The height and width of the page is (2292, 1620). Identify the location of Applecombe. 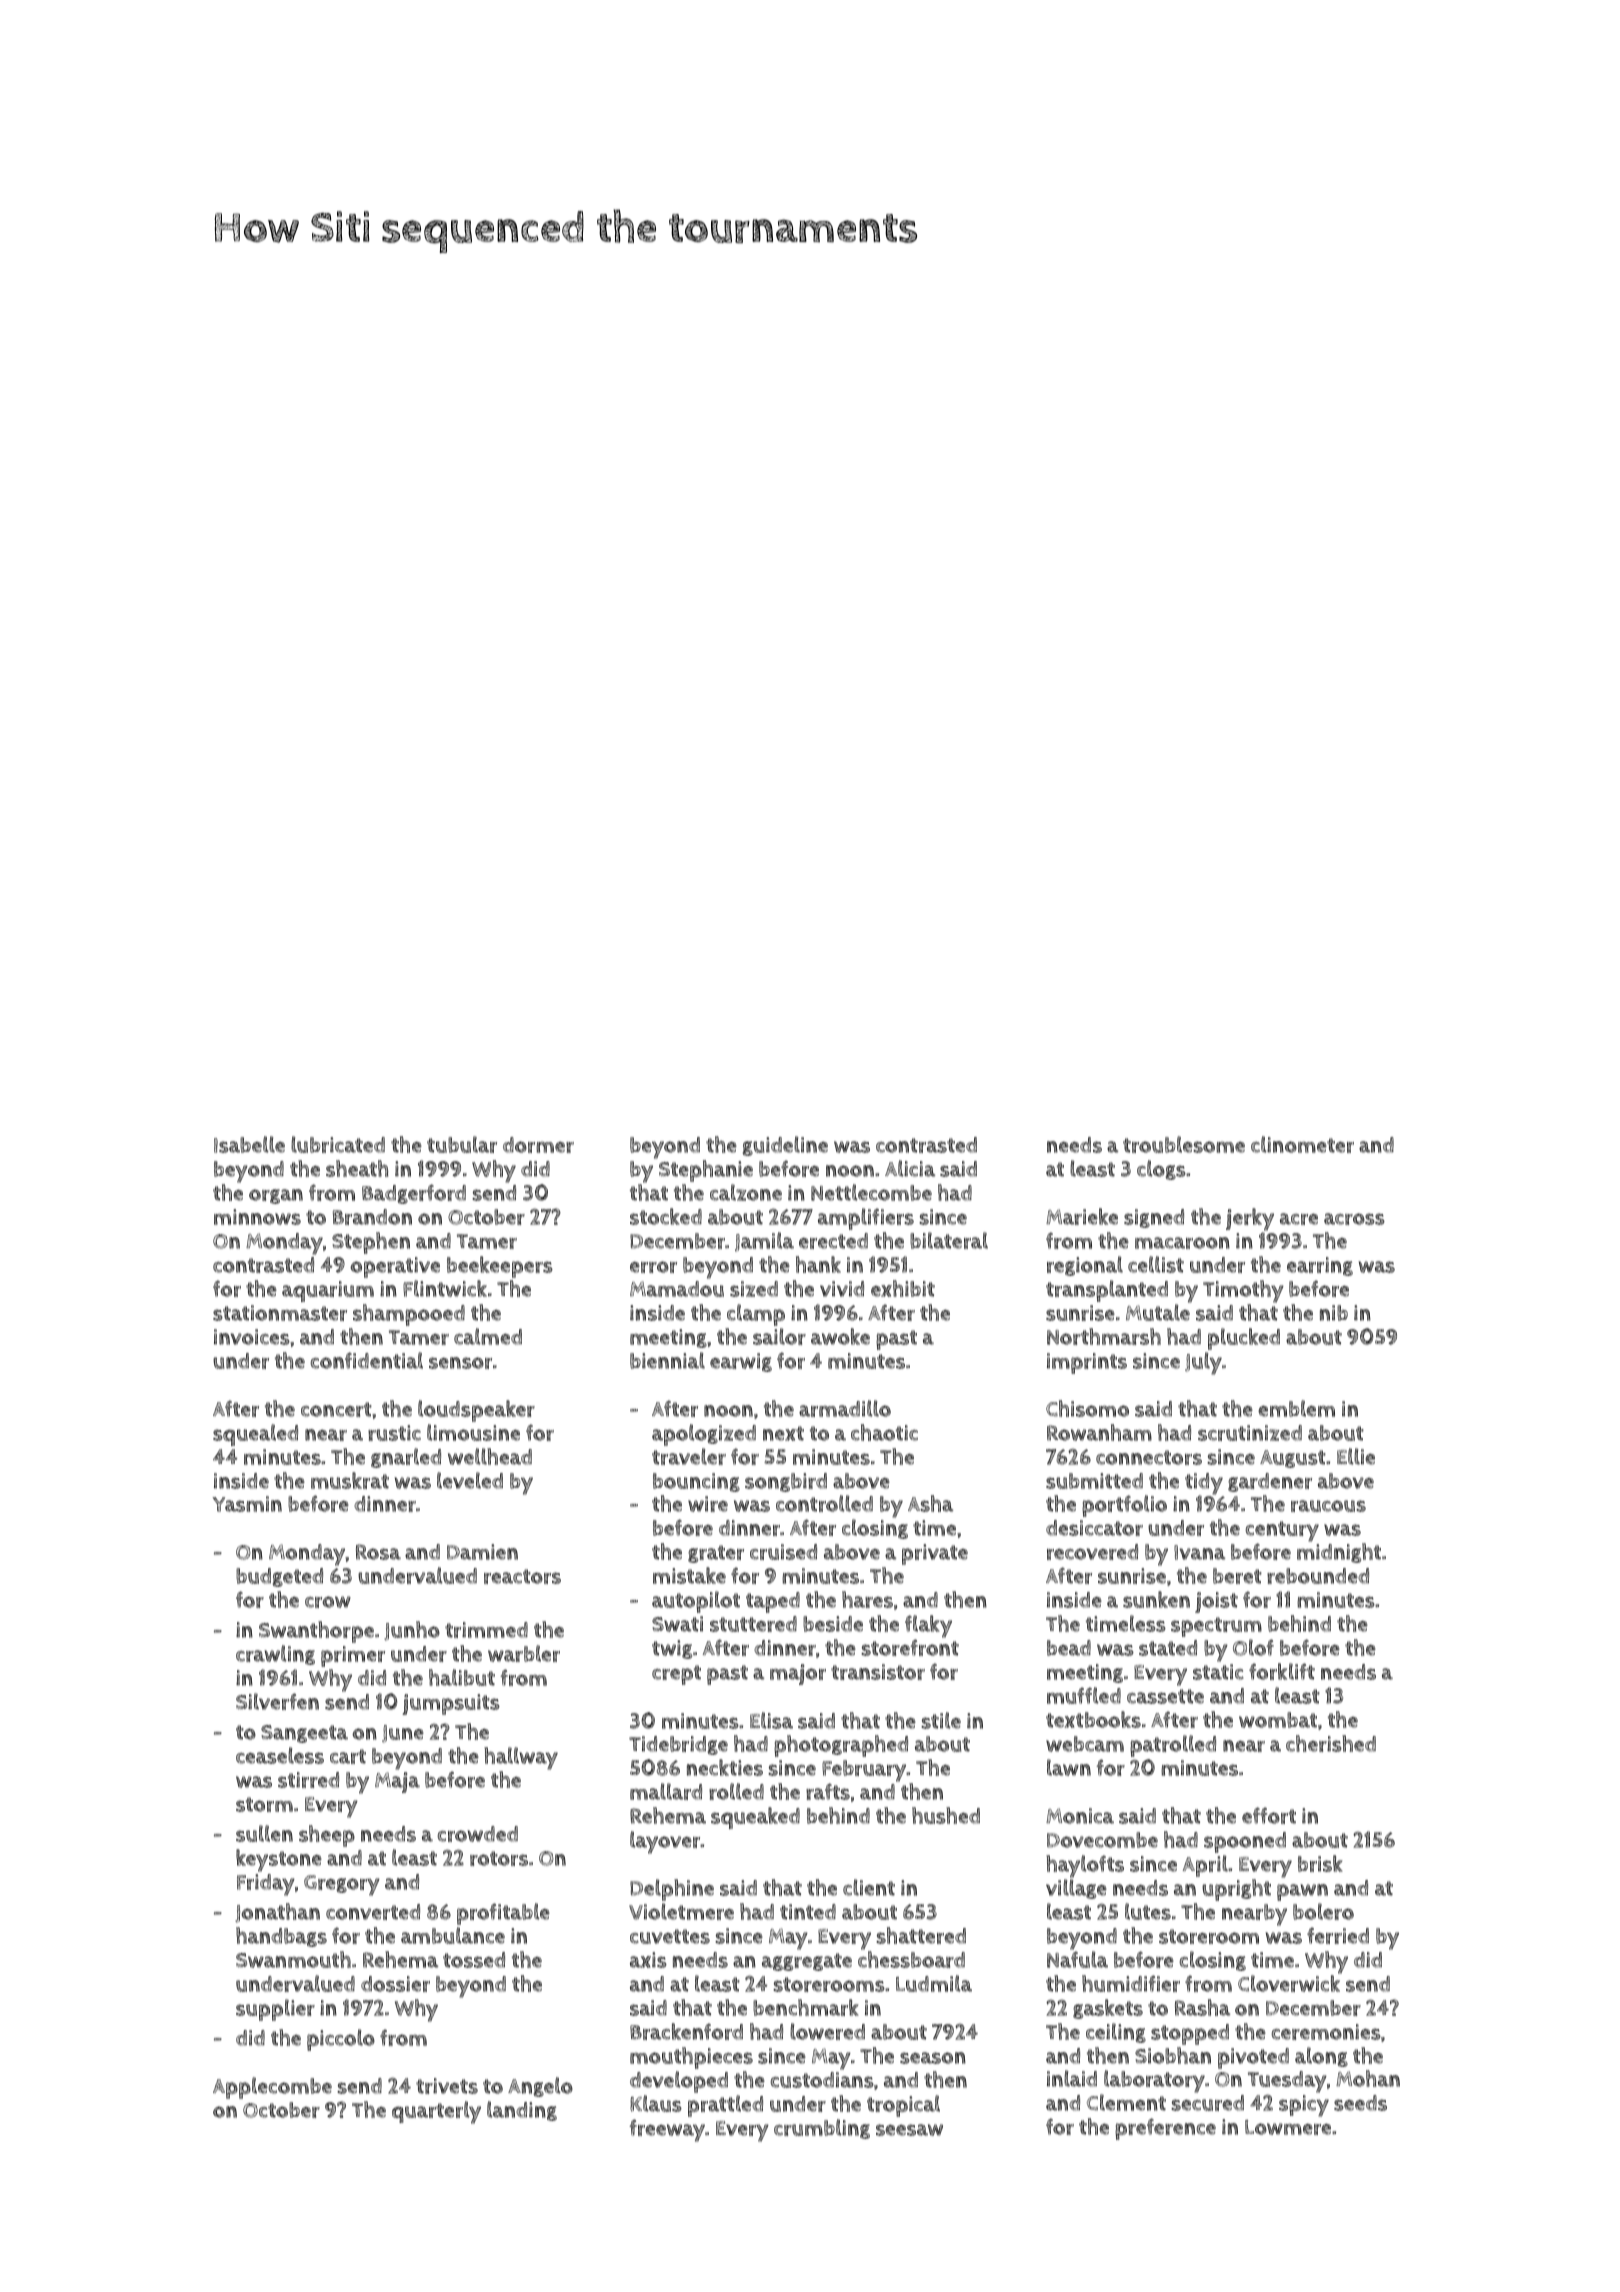
(272, 2088).
